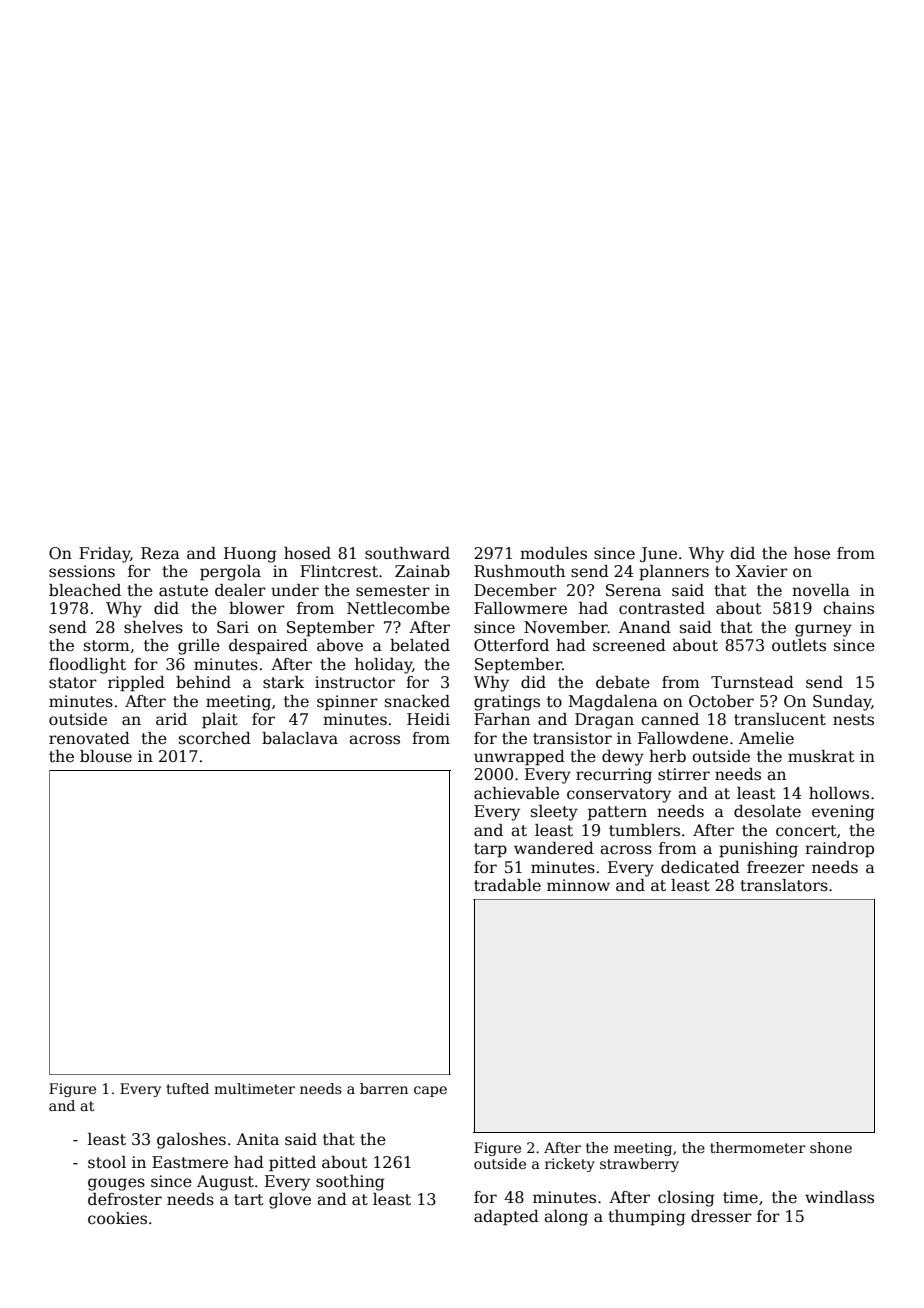 The height and width of the document is (1308, 924). I want to click on cookies, so click(117, 1218).
